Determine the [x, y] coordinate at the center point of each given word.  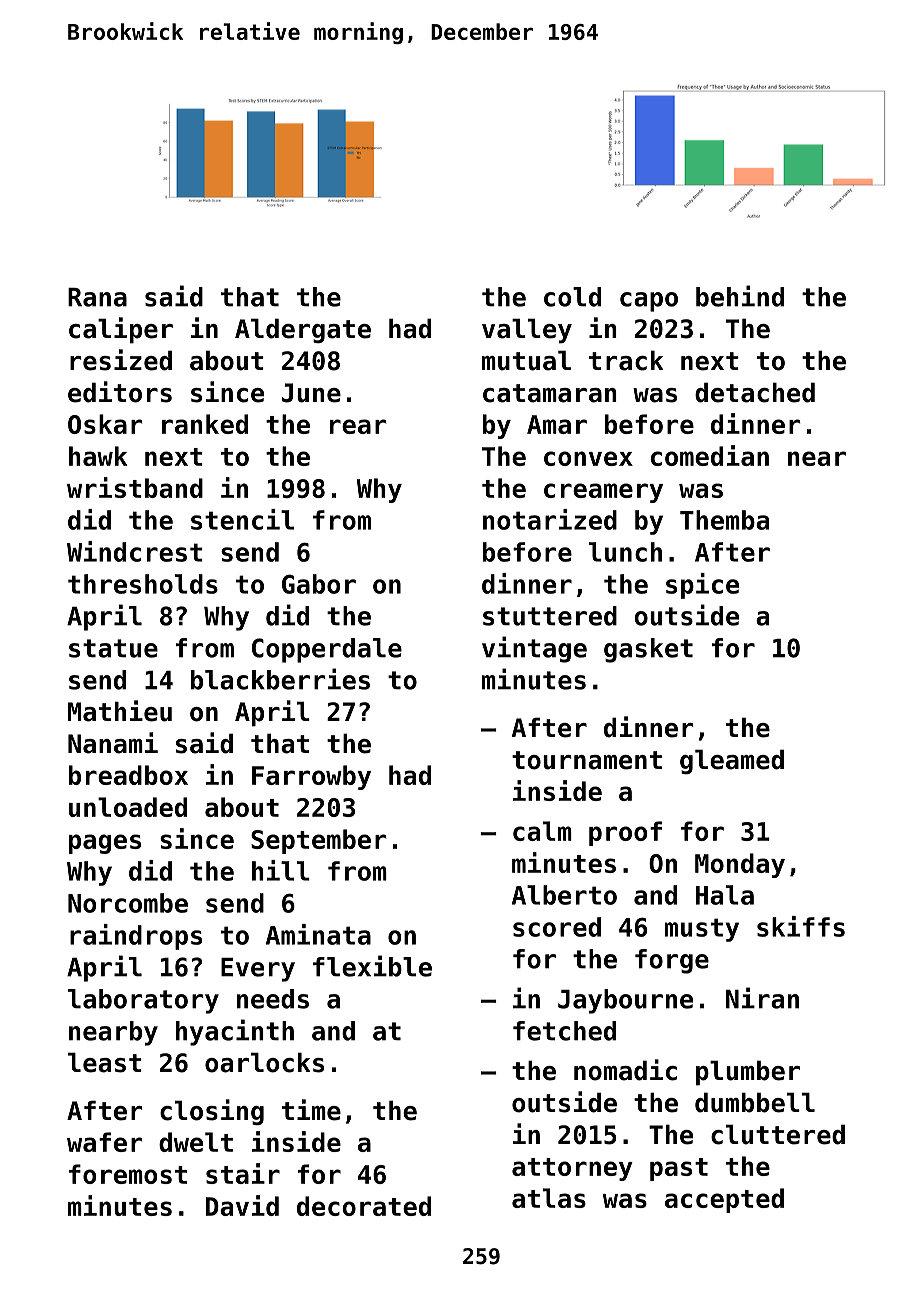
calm [542, 831]
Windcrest [135, 551]
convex [588, 458]
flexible [372, 966]
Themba [724, 520]
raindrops [136, 937]
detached [755, 392]
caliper [121, 330]
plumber [748, 1073]
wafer [104, 1142]
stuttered [550, 616]
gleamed [732, 761]
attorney [572, 1169]
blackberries [280, 679]
